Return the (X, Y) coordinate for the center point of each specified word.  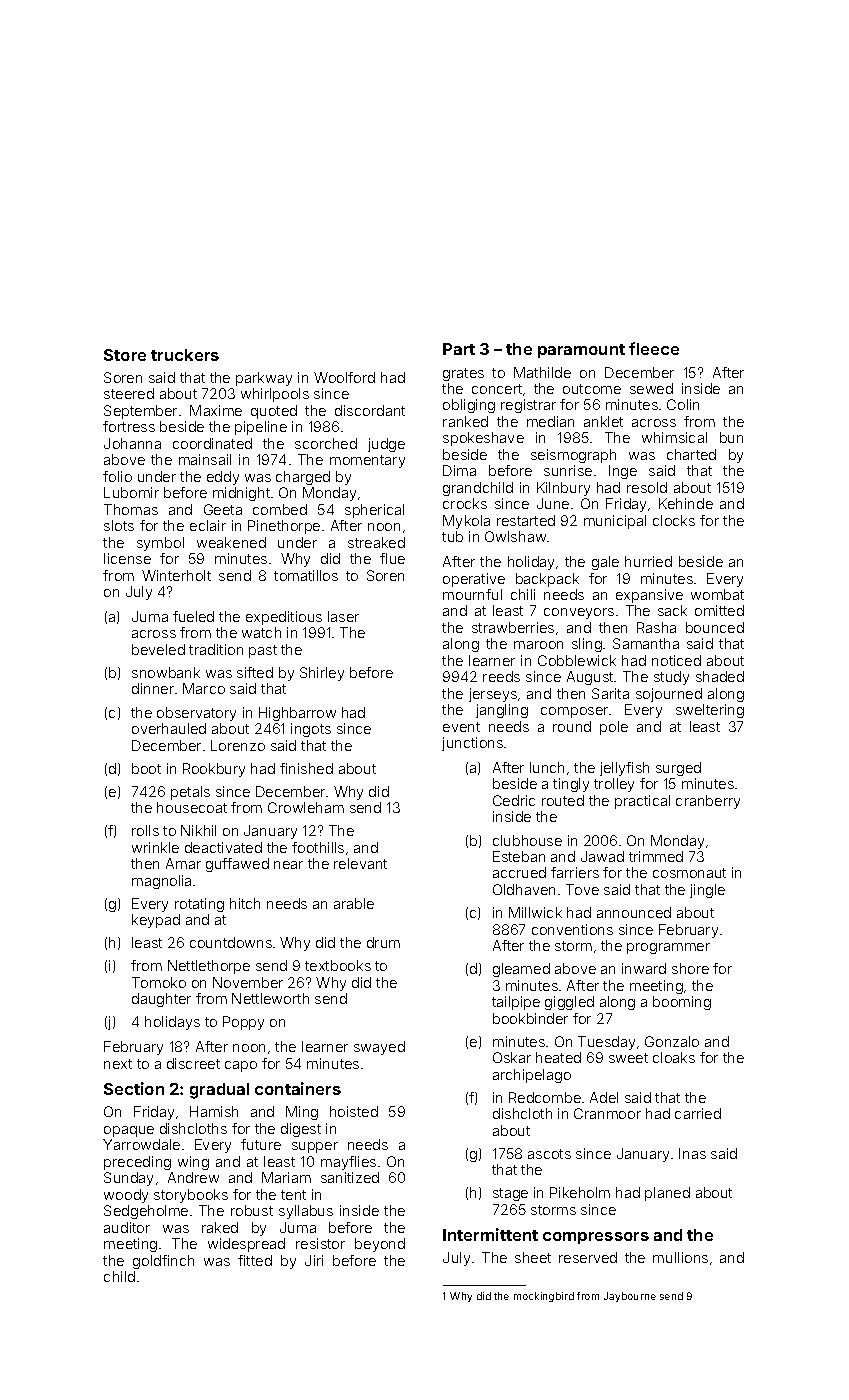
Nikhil (198, 830)
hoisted (354, 1111)
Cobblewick (577, 660)
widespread (246, 1245)
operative (474, 580)
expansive (649, 596)
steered (129, 393)
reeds (501, 676)
